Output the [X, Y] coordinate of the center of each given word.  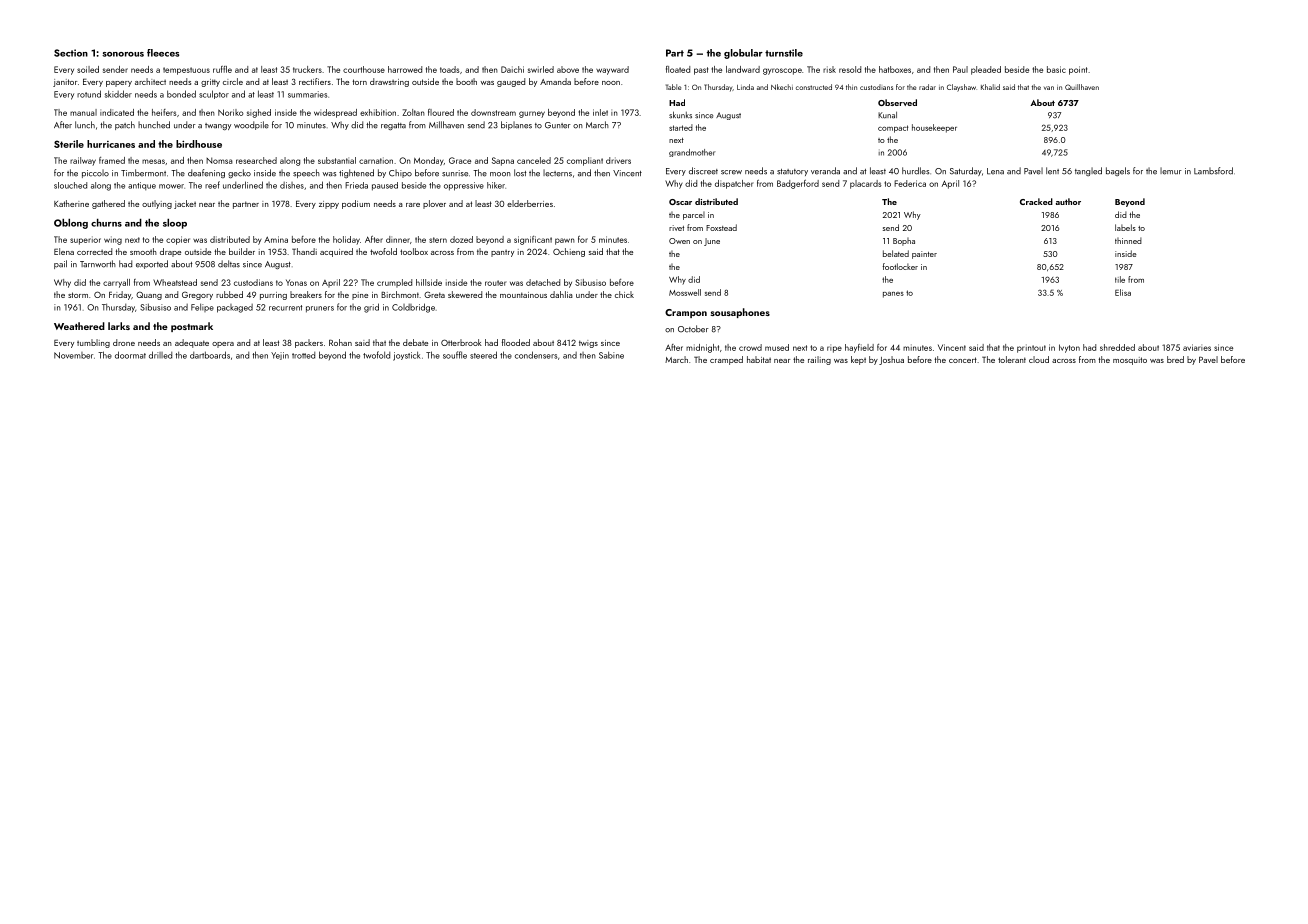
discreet [703, 171]
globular [743, 54]
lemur [1171, 171]
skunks [680, 115]
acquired [336, 252]
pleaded [986, 70]
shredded [1117, 347]
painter [924, 255]
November [73, 355]
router [496, 283]
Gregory [197, 295]
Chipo [400, 173]
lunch [85, 125]
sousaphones [740, 313]
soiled [88, 69]
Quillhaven [1082, 87]
